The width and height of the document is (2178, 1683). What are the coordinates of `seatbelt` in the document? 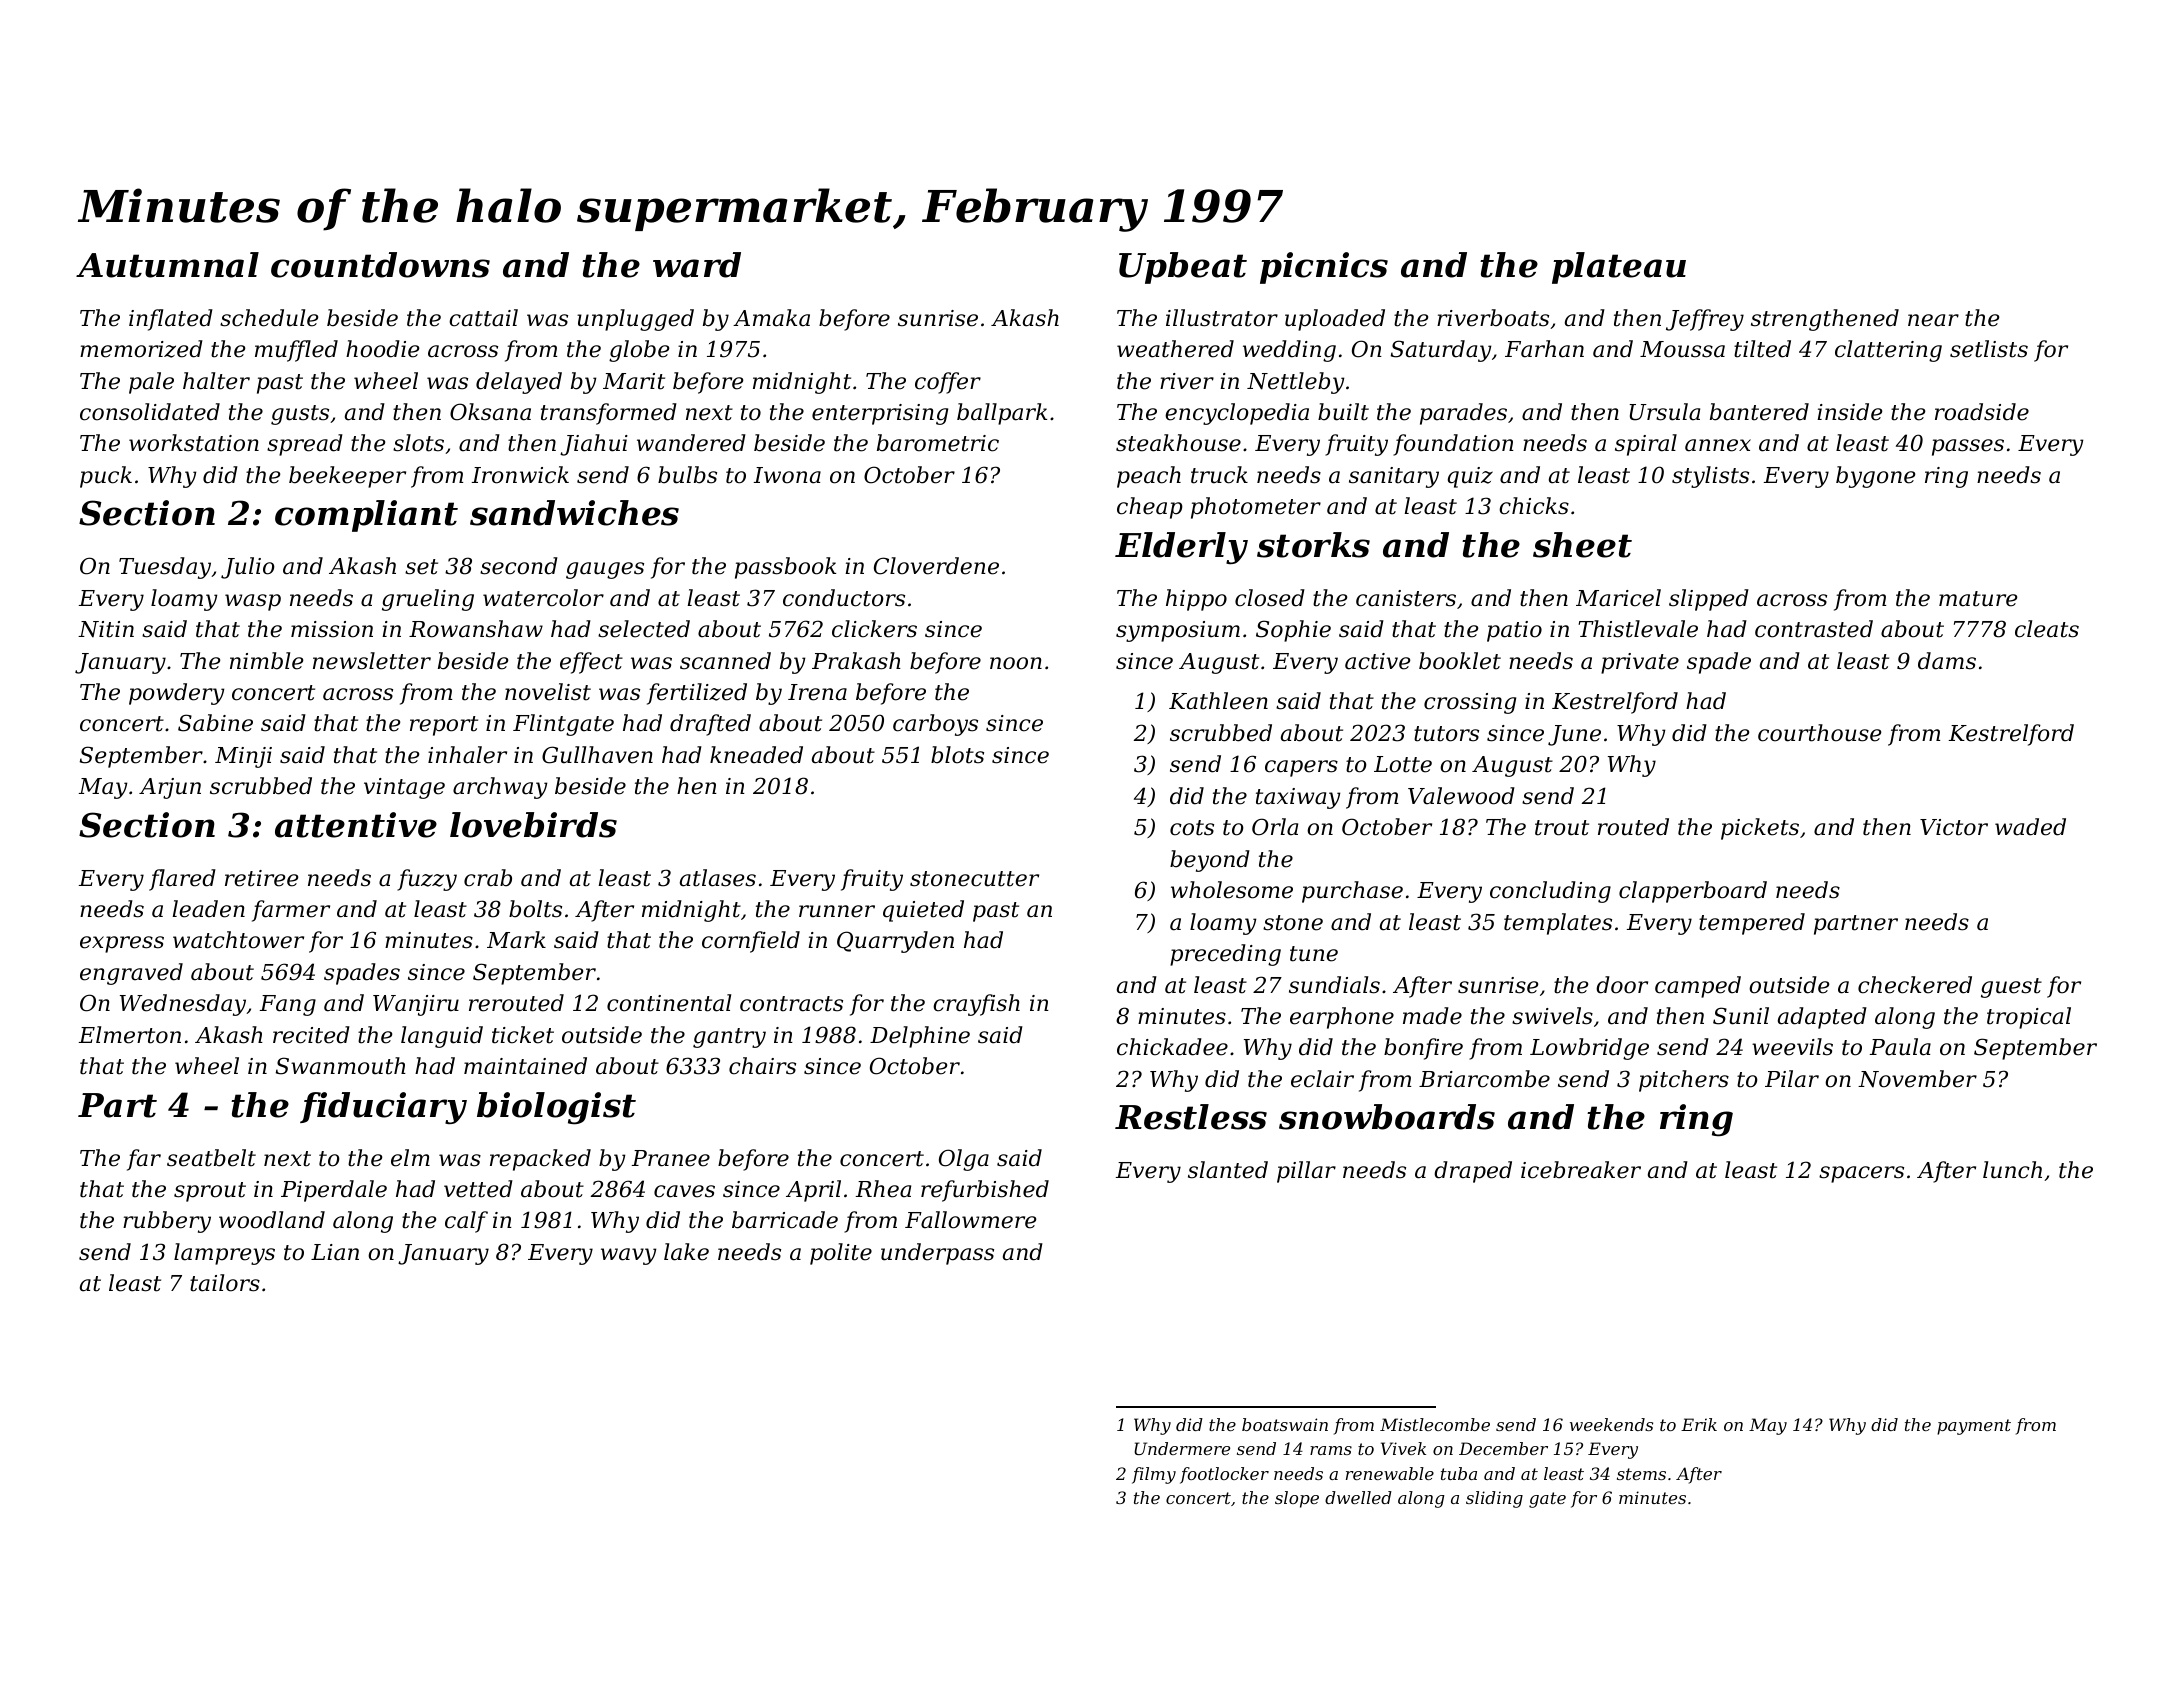 It's located at (211, 1158).
